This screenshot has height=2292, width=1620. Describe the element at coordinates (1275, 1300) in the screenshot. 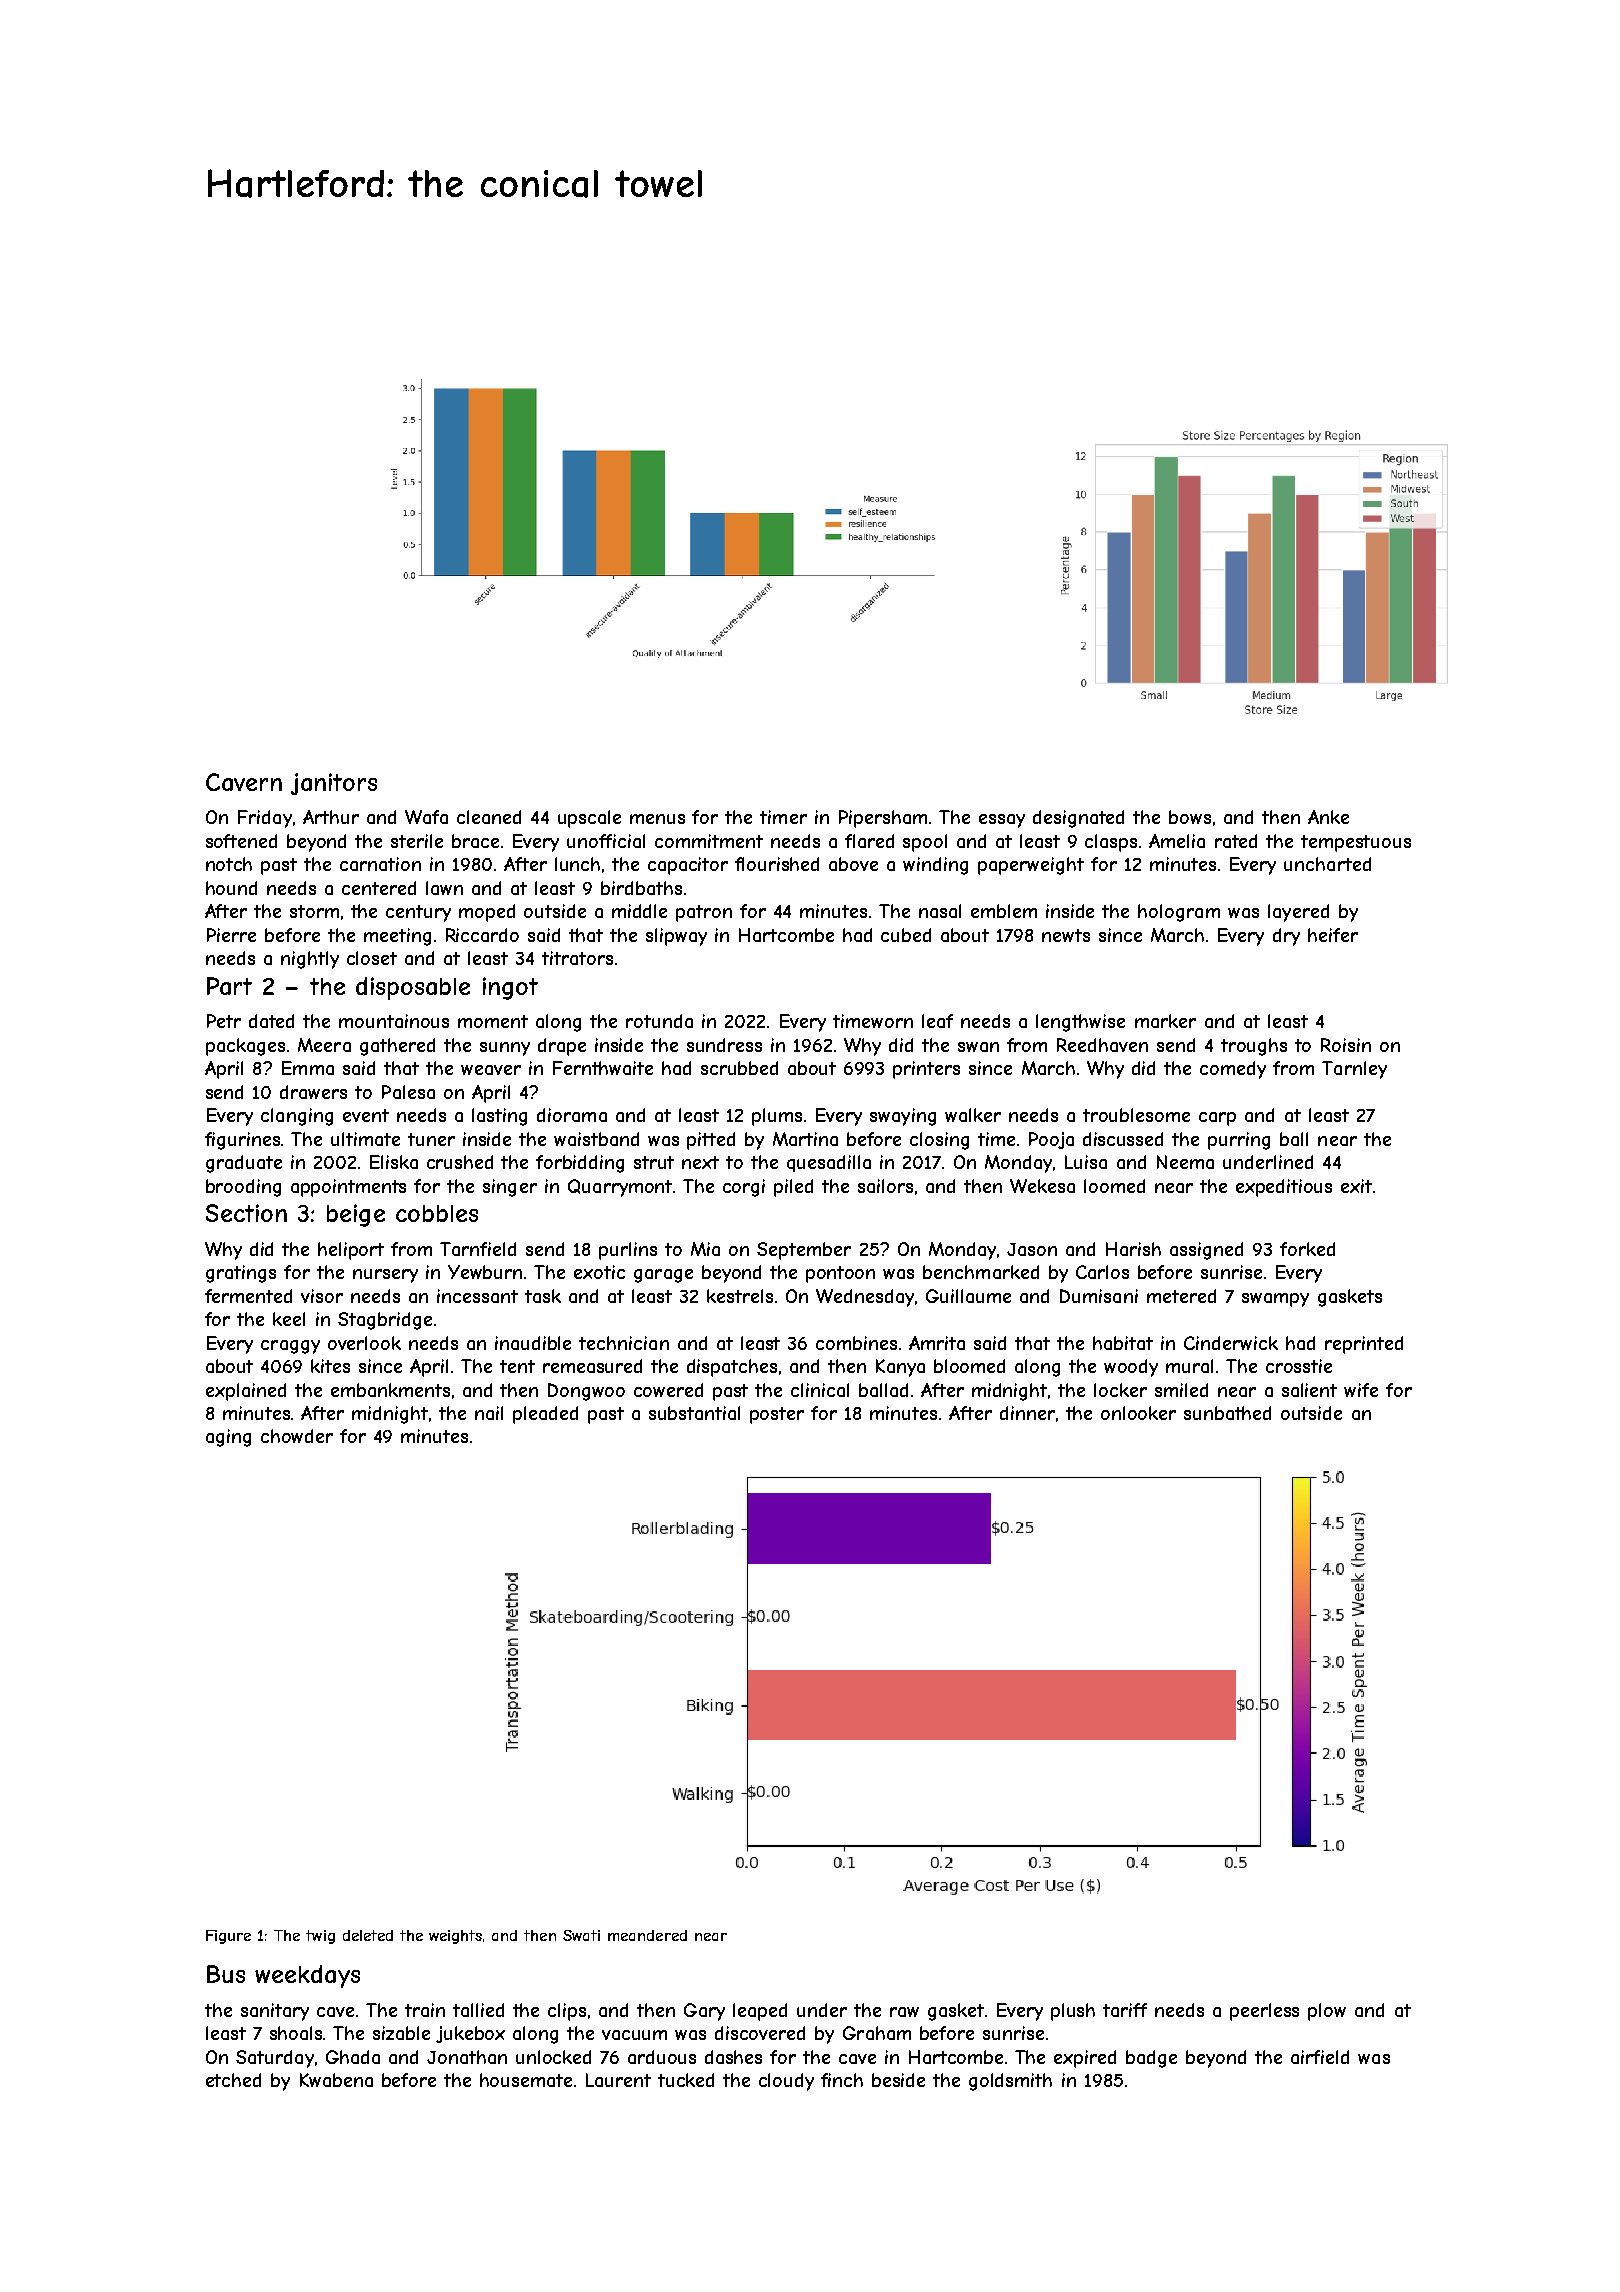

I see `swampy` at that location.
